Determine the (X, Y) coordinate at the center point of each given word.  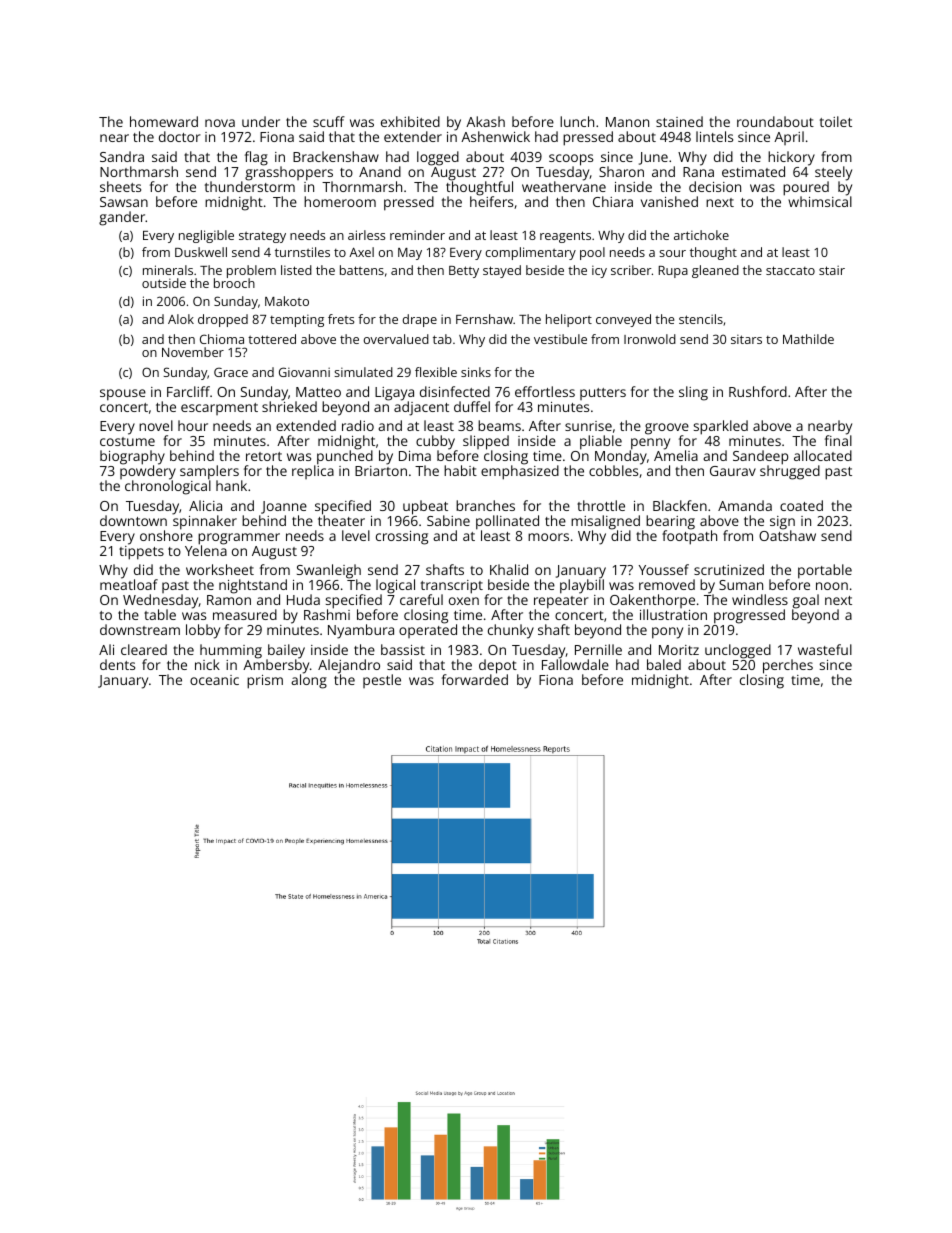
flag (256, 158)
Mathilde (808, 339)
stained (679, 121)
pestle (382, 681)
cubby (435, 442)
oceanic (214, 680)
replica (313, 472)
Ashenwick (495, 137)
